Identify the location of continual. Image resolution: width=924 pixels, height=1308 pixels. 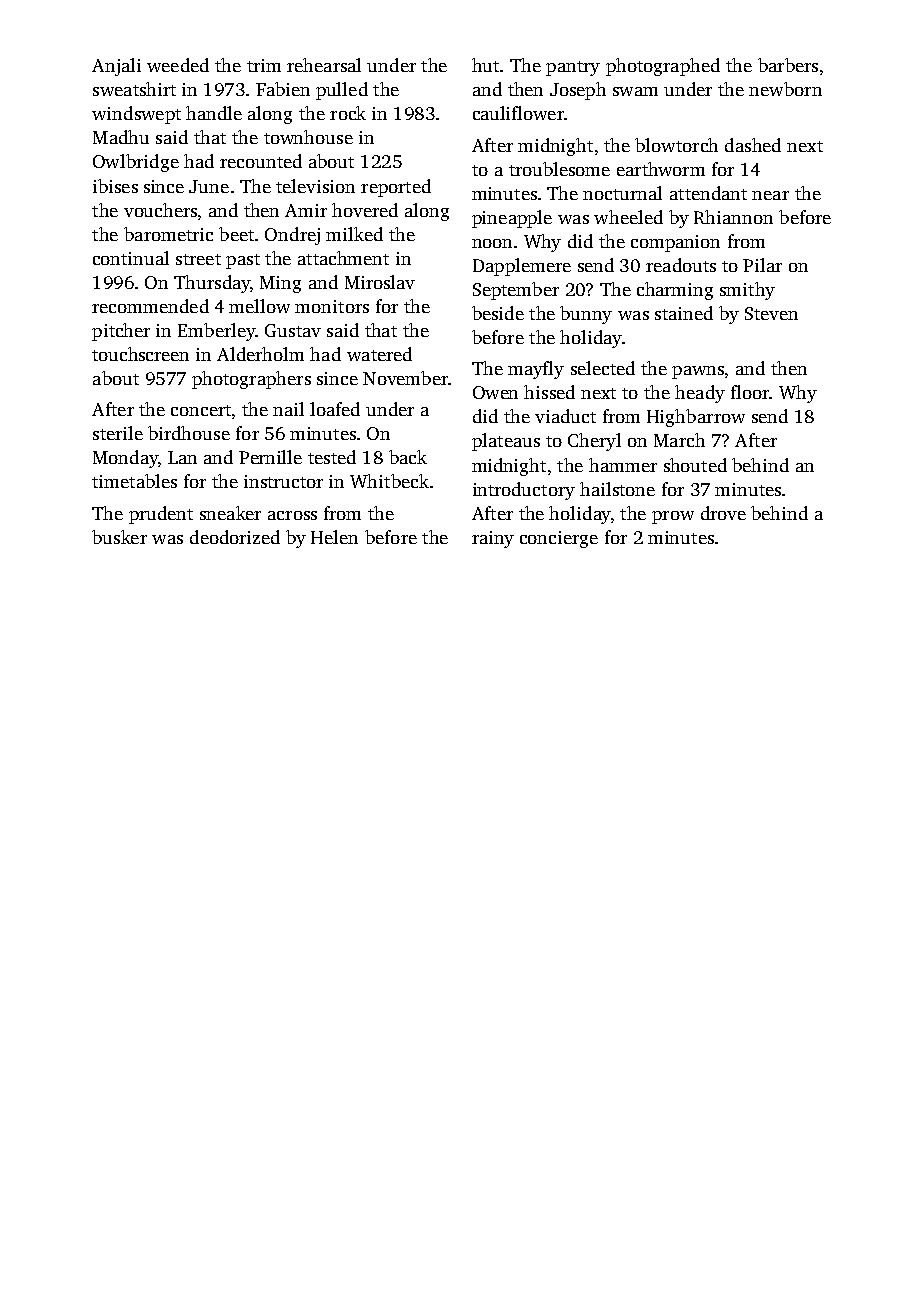
(131, 258).
